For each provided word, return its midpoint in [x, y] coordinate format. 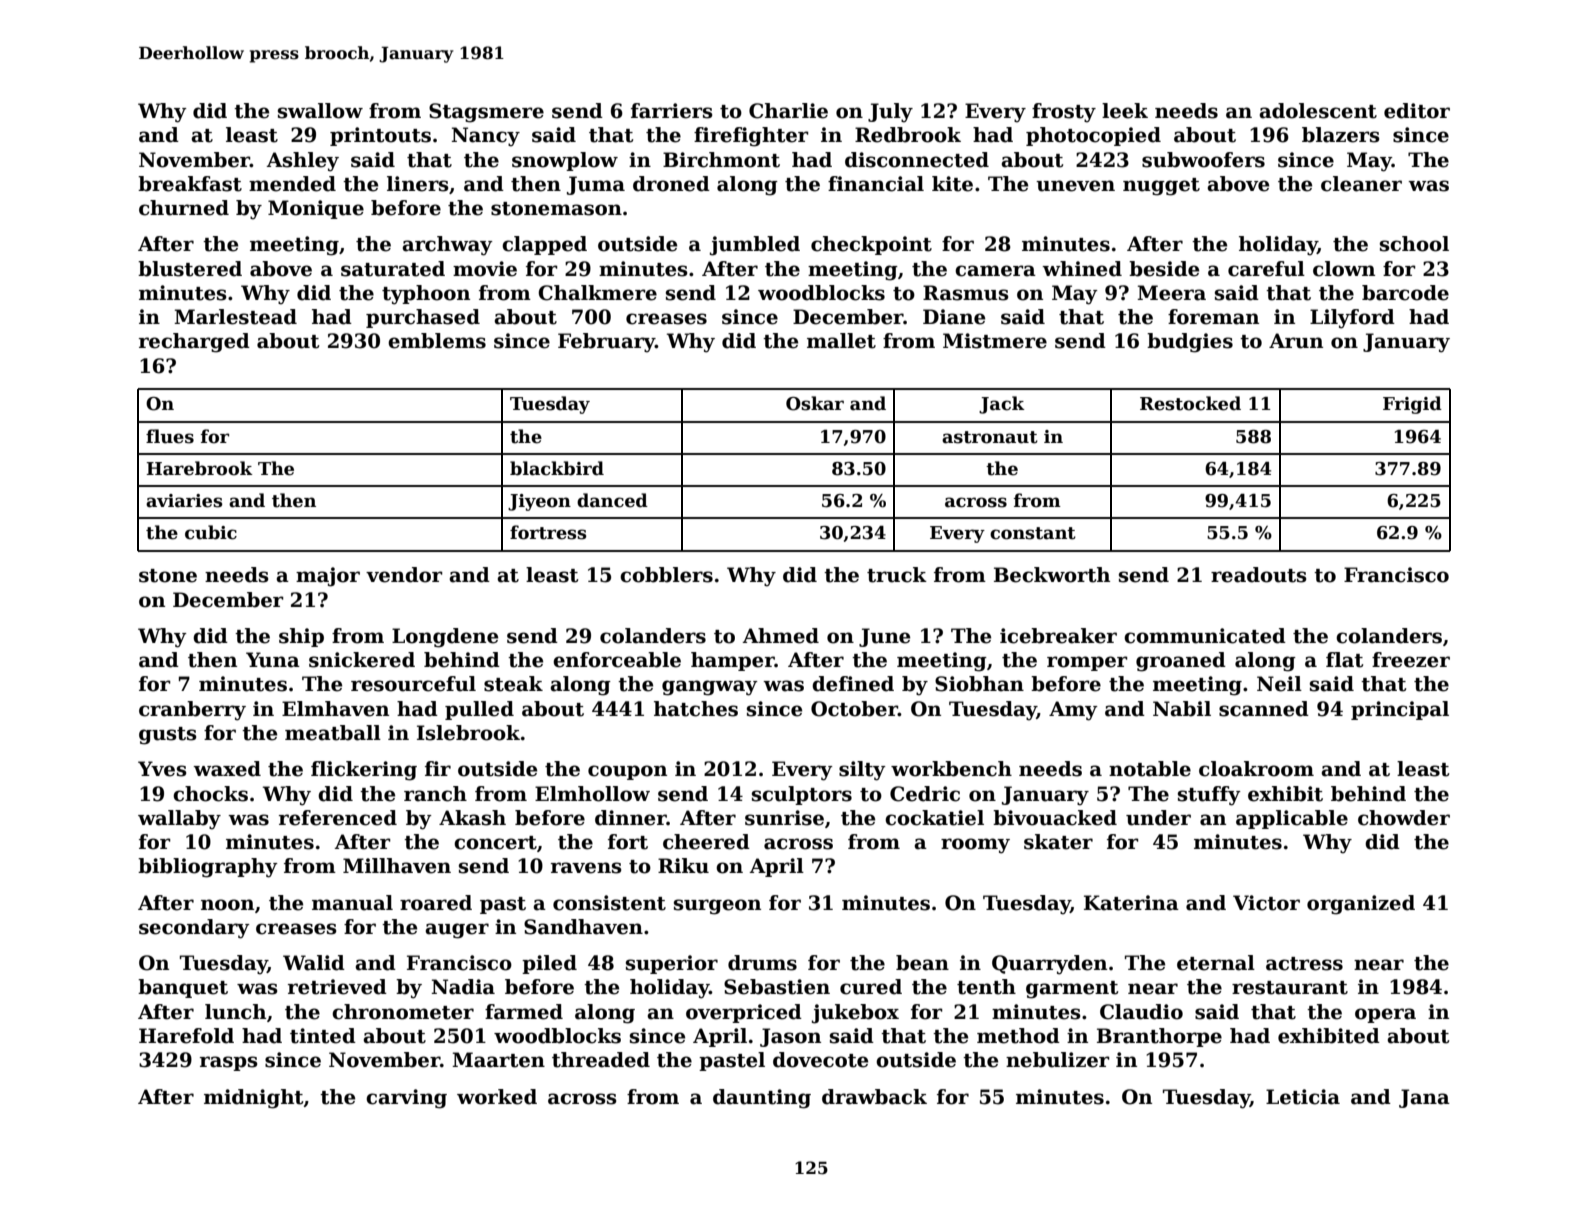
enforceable [617, 660]
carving [406, 1099]
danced [612, 500]
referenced [338, 818]
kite [952, 184]
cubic [211, 532]
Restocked [1190, 403]
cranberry [192, 711]
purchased [423, 318]
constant [1033, 533]
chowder [1404, 818]
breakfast [190, 184]
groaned [1181, 662]
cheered [706, 842]
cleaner [1361, 184]
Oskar [815, 403]
